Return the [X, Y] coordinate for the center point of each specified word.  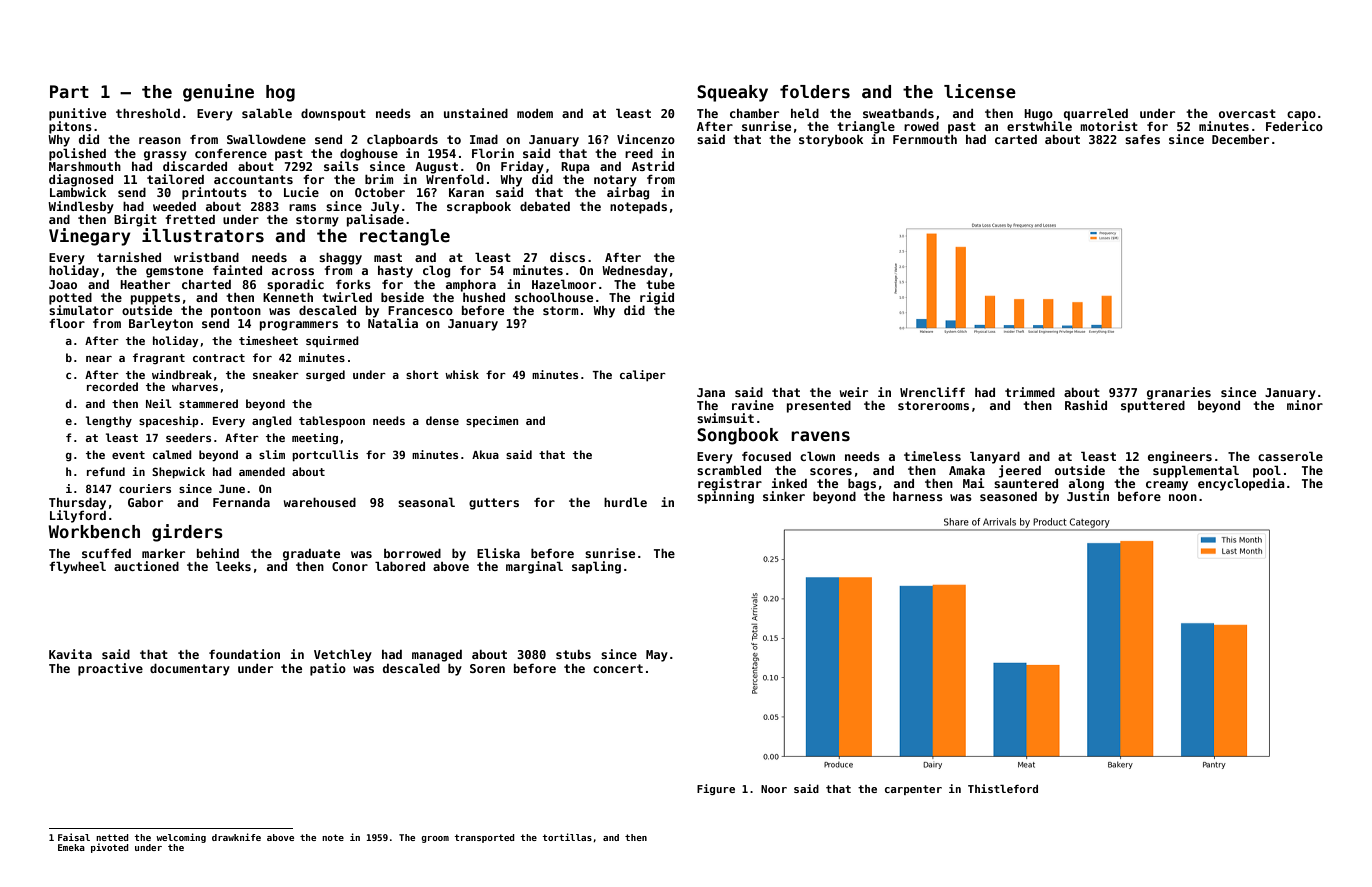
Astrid [653, 166]
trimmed [1030, 392]
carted [1016, 139]
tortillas [567, 837]
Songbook [738, 436]
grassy [165, 156]
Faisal [74, 837]
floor [67, 323]
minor [1305, 405]
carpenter [913, 790]
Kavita [70, 654]
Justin [1088, 496]
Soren [487, 668]
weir [854, 392]
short [422, 374]
